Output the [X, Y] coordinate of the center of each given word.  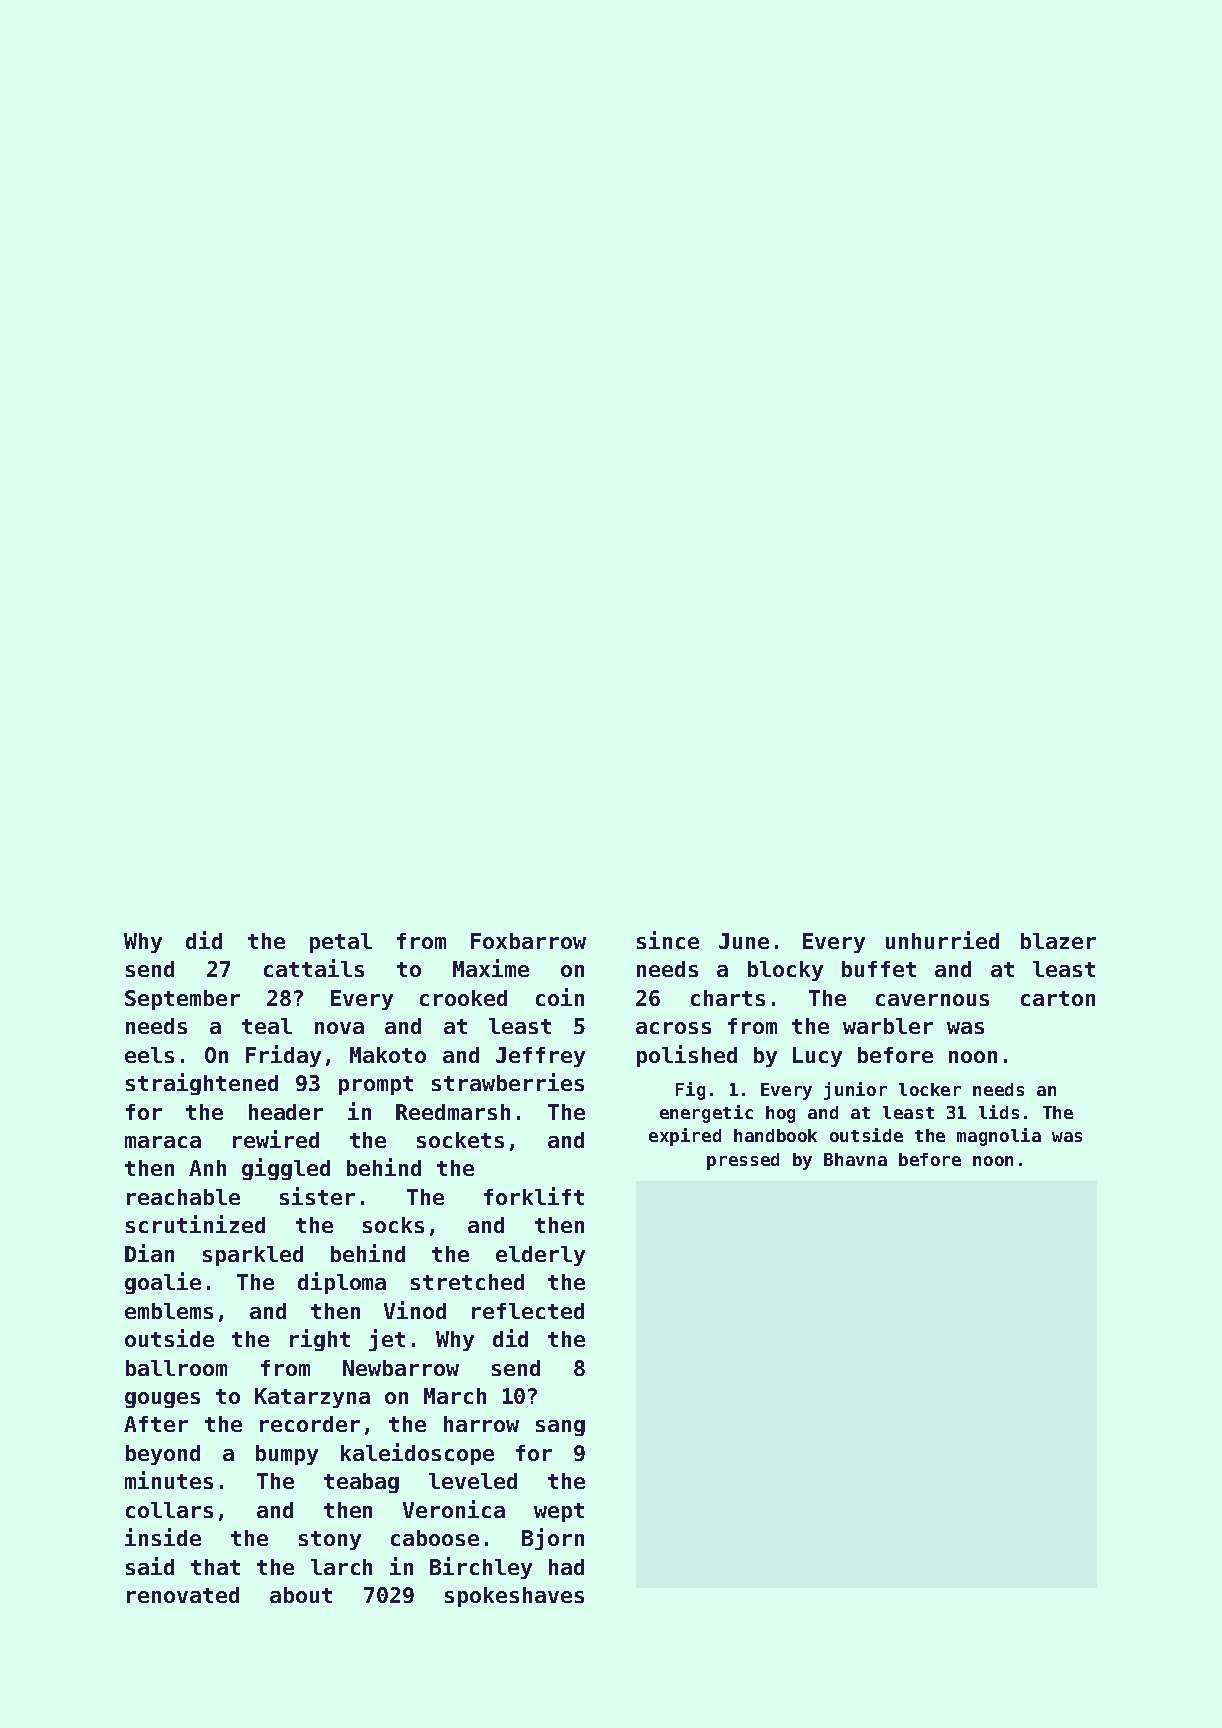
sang [560, 1428]
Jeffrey [540, 1057]
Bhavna [855, 1159]
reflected [528, 1311]
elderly [540, 1256]
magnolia [999, 1137]
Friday [283, 1056]
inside [163, 1537]
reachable [183, 1197]
